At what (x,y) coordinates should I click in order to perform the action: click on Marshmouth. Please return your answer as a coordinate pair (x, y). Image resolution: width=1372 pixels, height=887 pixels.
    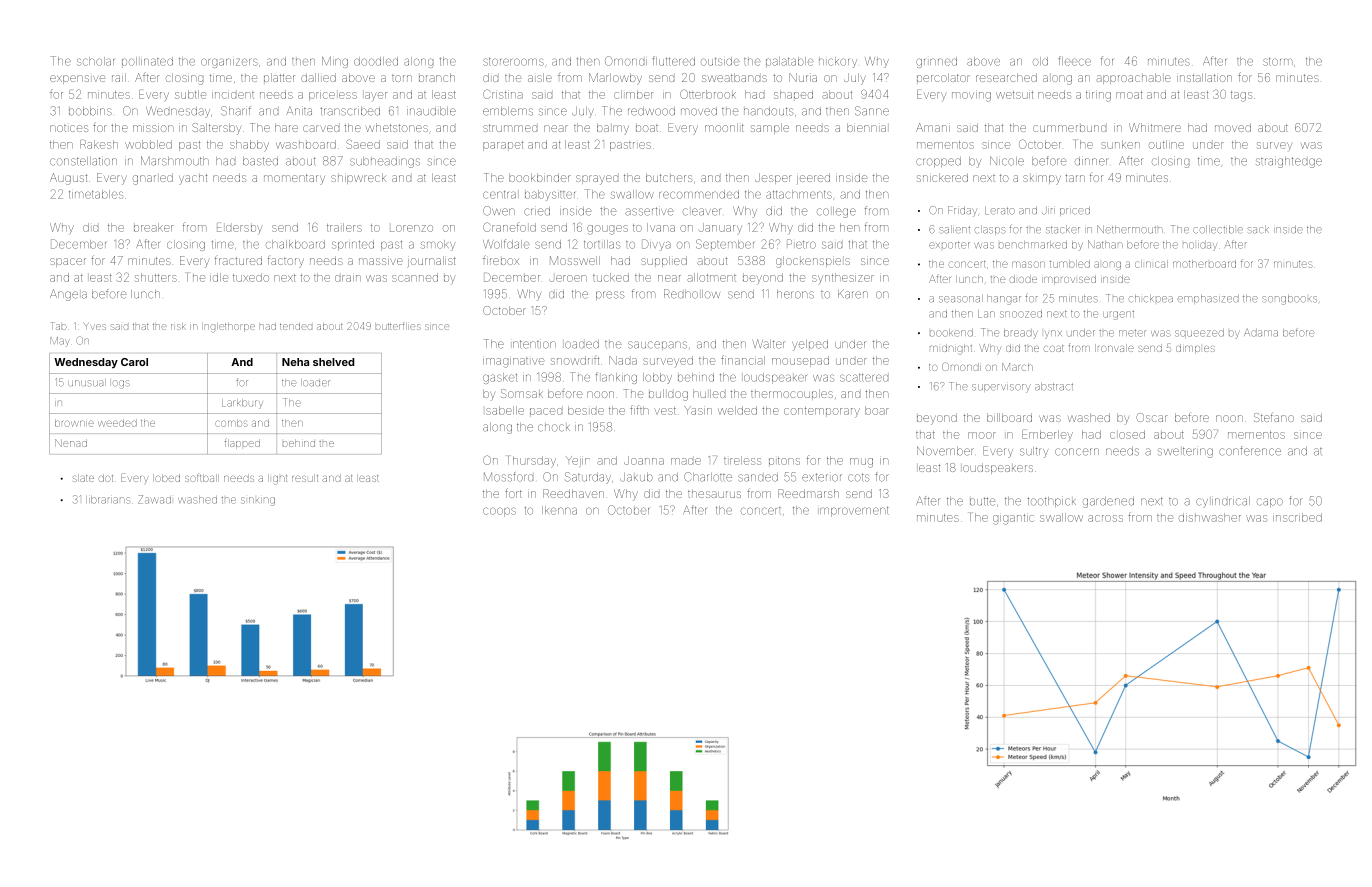
    Looking at the image, I should click on (175, 161).
